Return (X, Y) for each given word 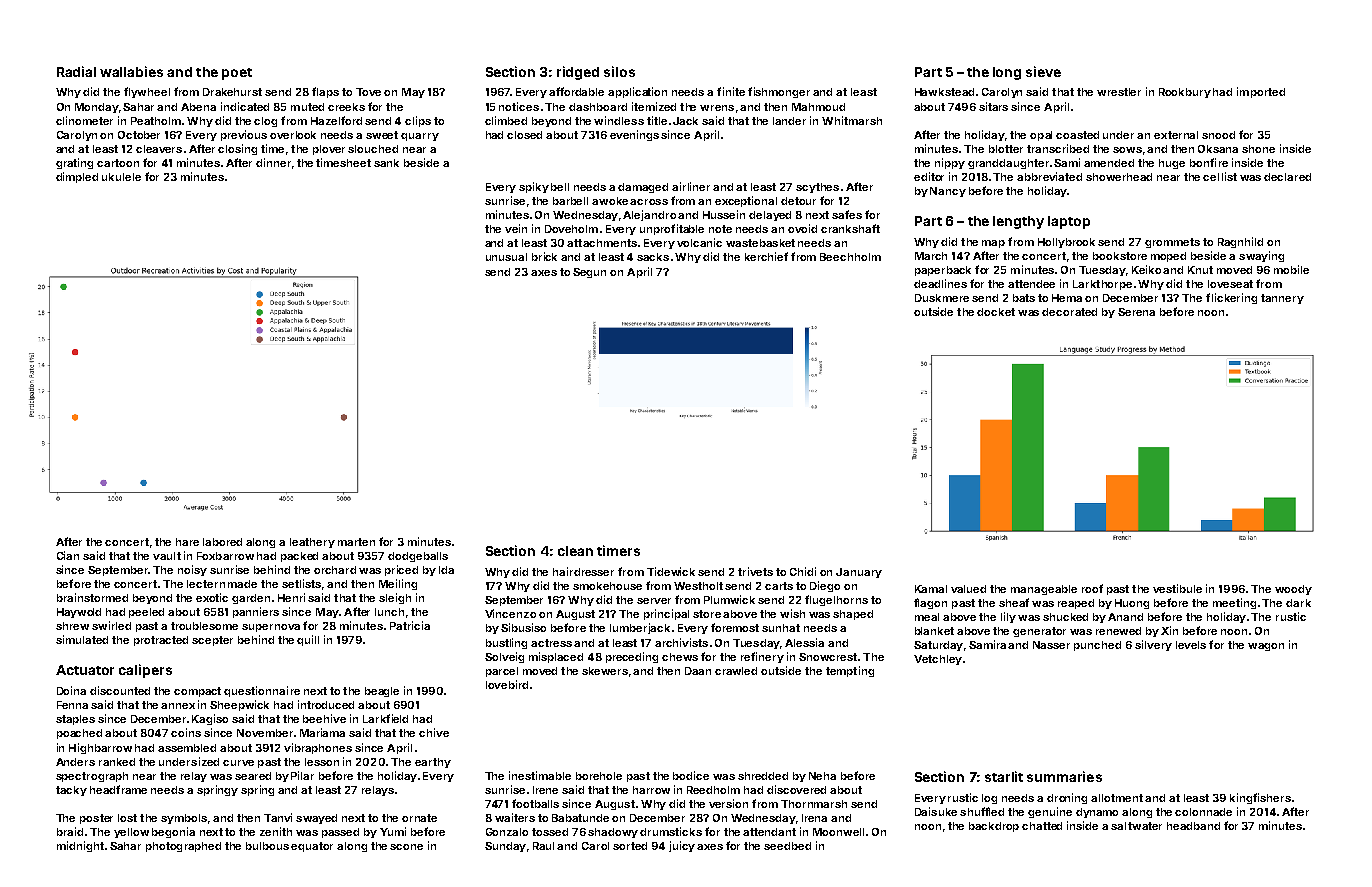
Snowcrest (828, 657)
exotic (212, 597)
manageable (1044, 590)
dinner (273, 162)
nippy (950, 163)
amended (1109, 163)
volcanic (699, 242)
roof (1092, 588)
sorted (630, 846)
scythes (817, 188)
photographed (183, 847)
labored (222, 542)
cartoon (118, 163)
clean (575, 551)
